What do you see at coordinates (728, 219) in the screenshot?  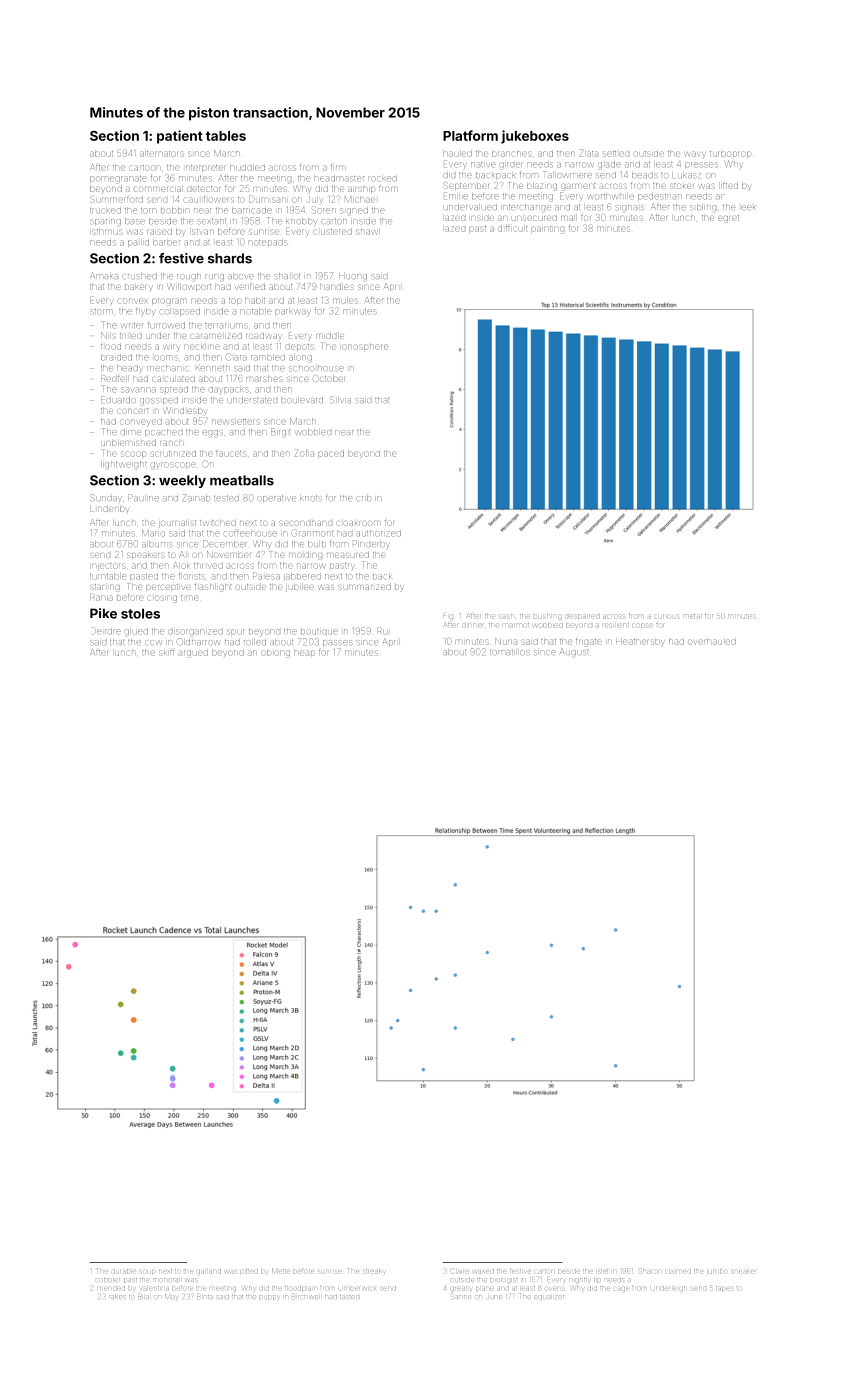 I see `egret` at bounding box center [728, 219].
